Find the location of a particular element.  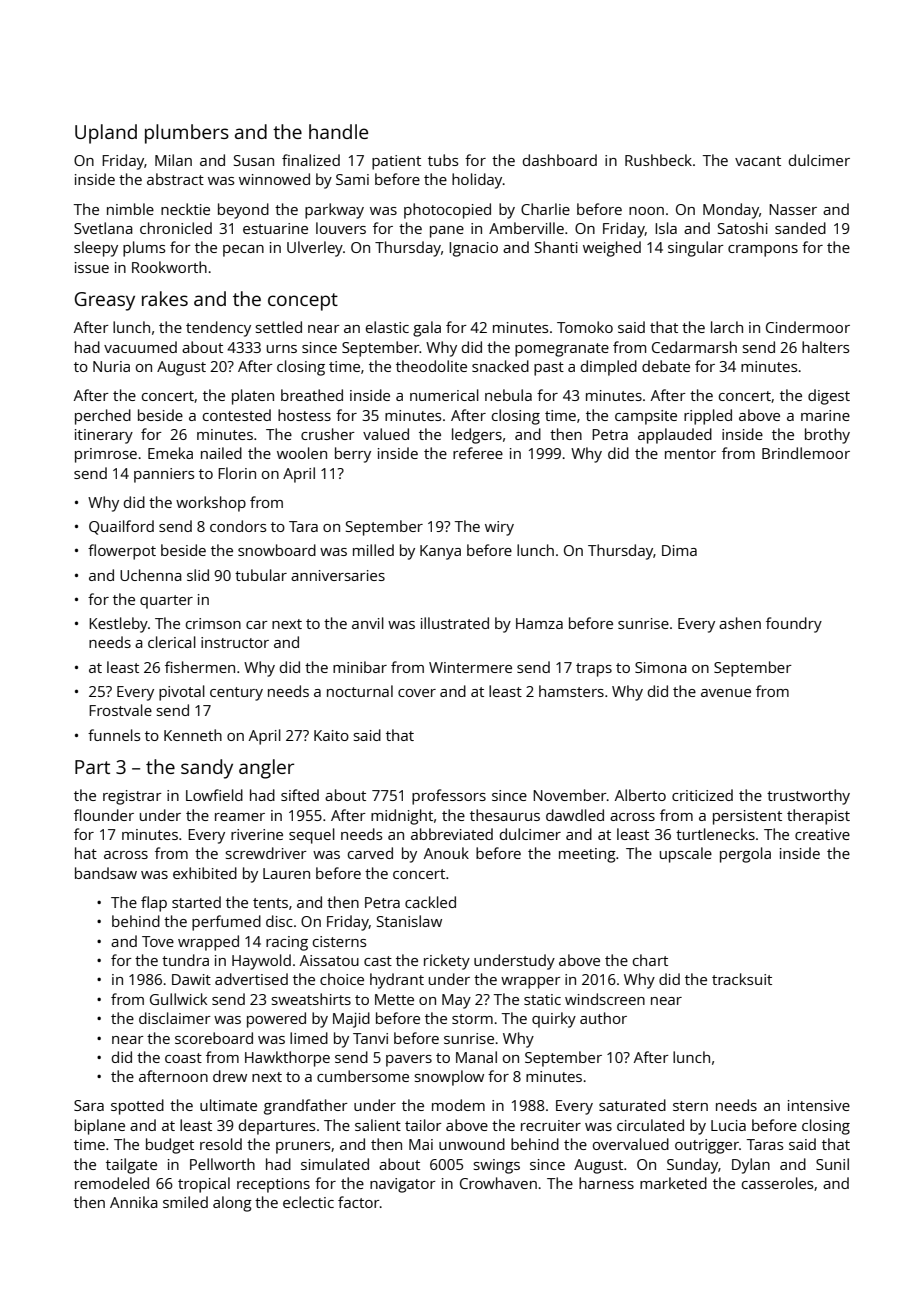

Rushbeck is located at coordinates (658, 160).
